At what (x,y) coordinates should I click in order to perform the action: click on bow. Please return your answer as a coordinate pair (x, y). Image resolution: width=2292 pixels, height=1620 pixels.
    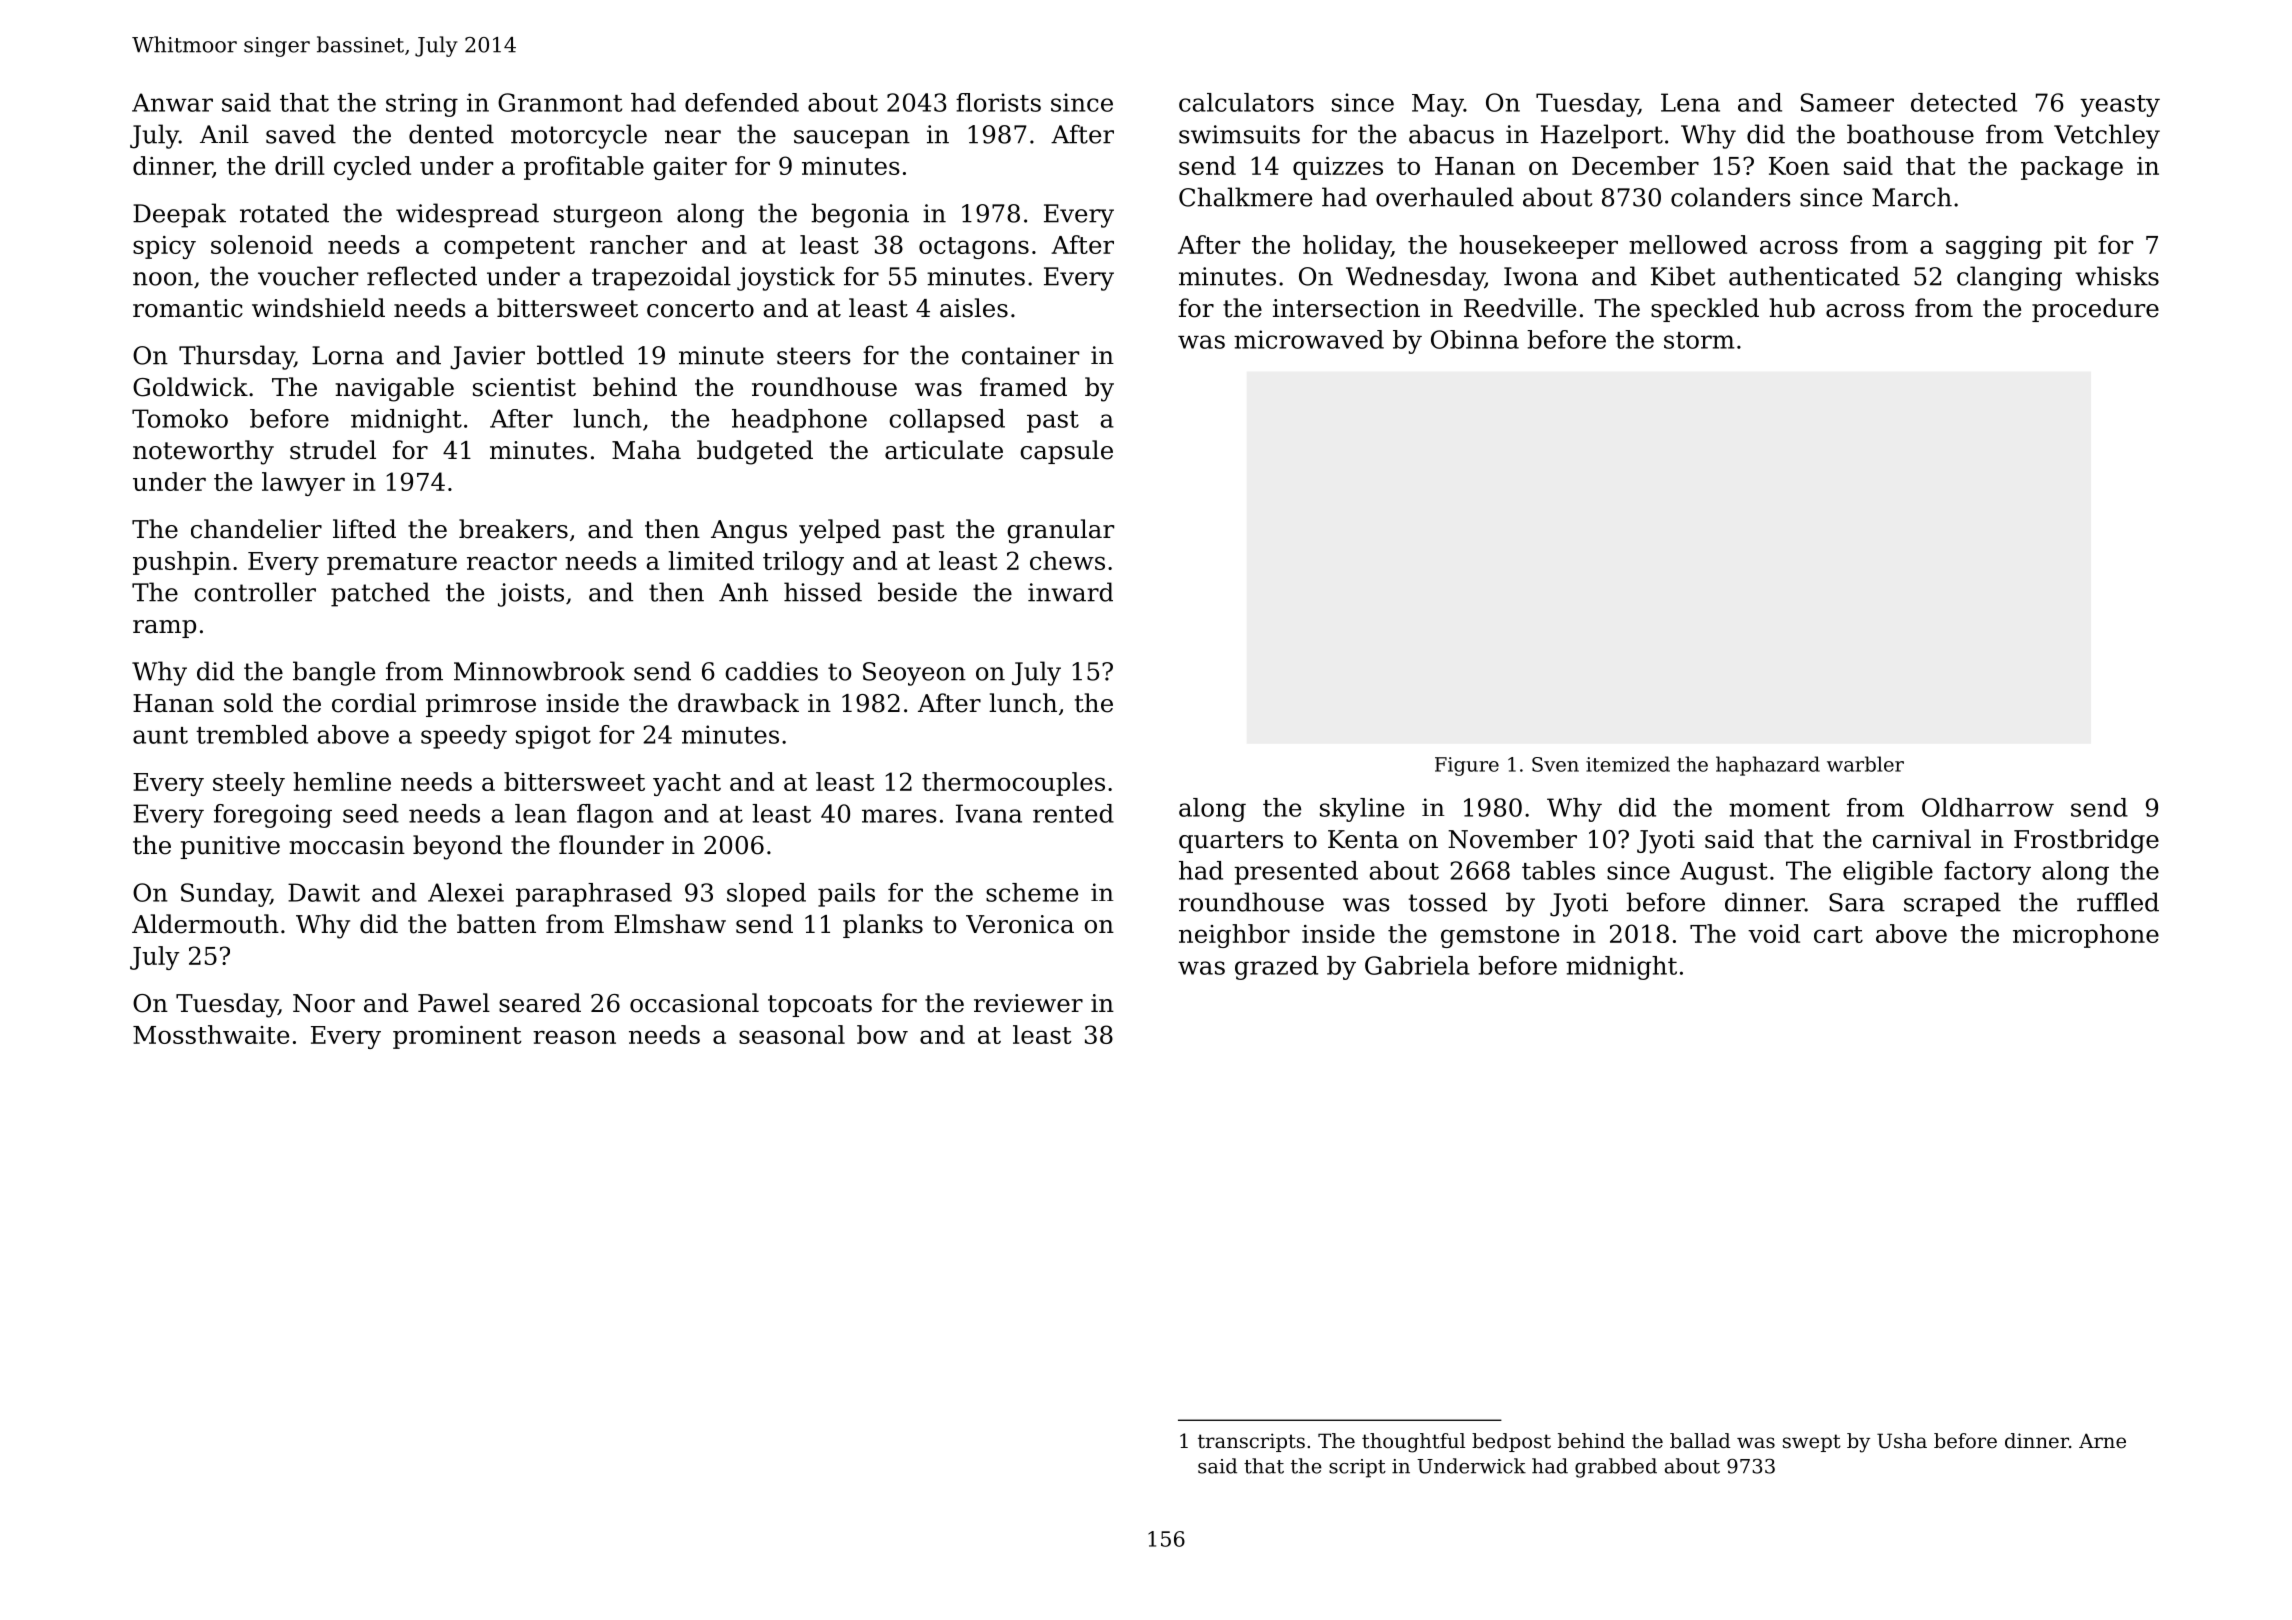
    Looking at the image, I should click on (882, 1034).
